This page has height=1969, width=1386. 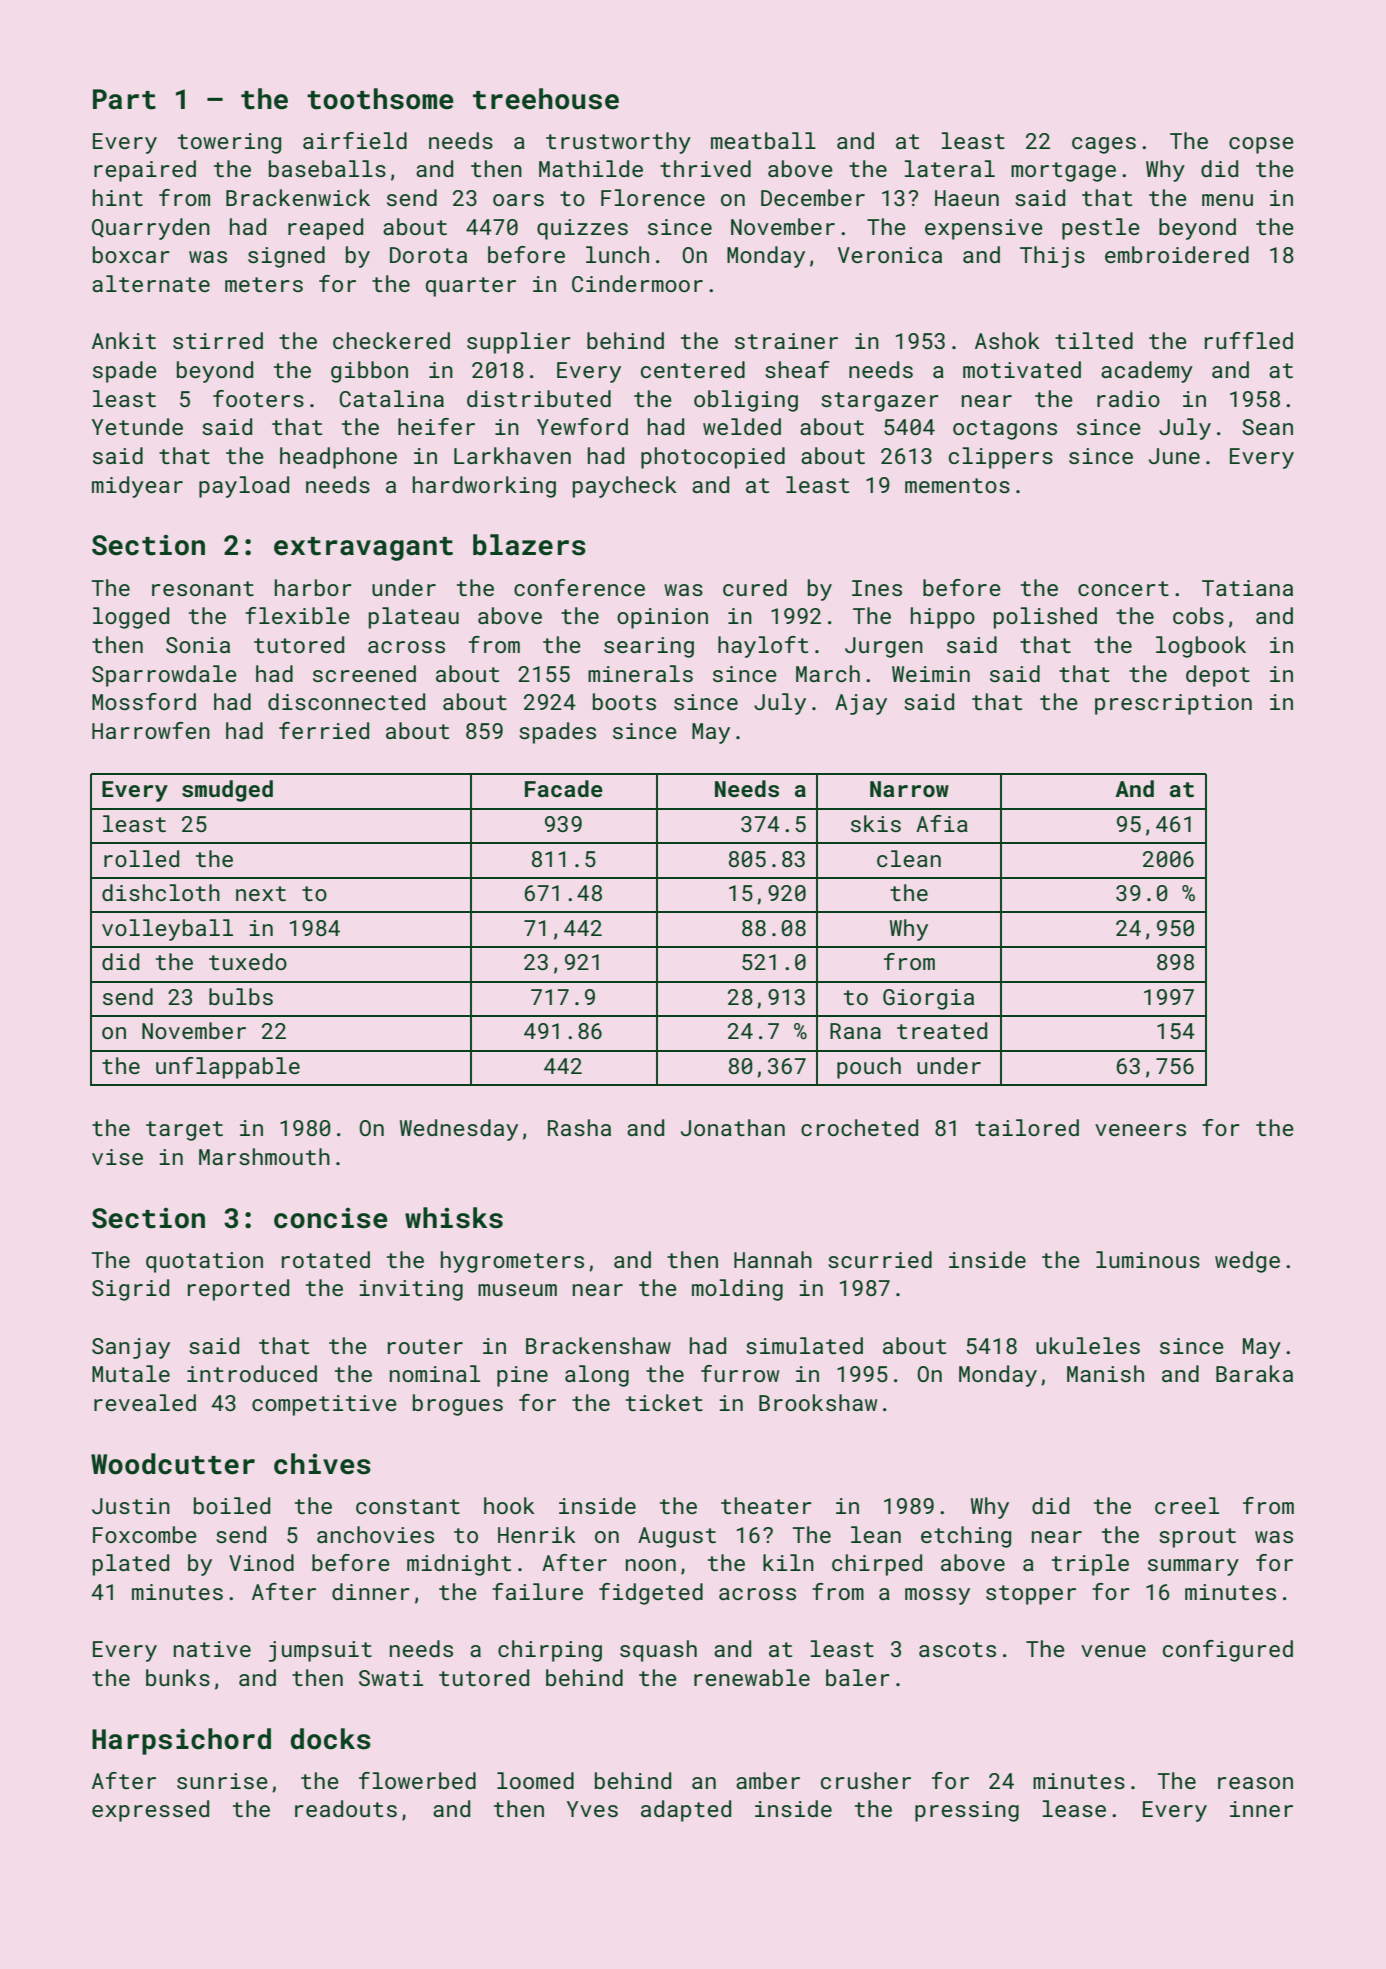 I want to click on March, so click(x=828, y=673).
